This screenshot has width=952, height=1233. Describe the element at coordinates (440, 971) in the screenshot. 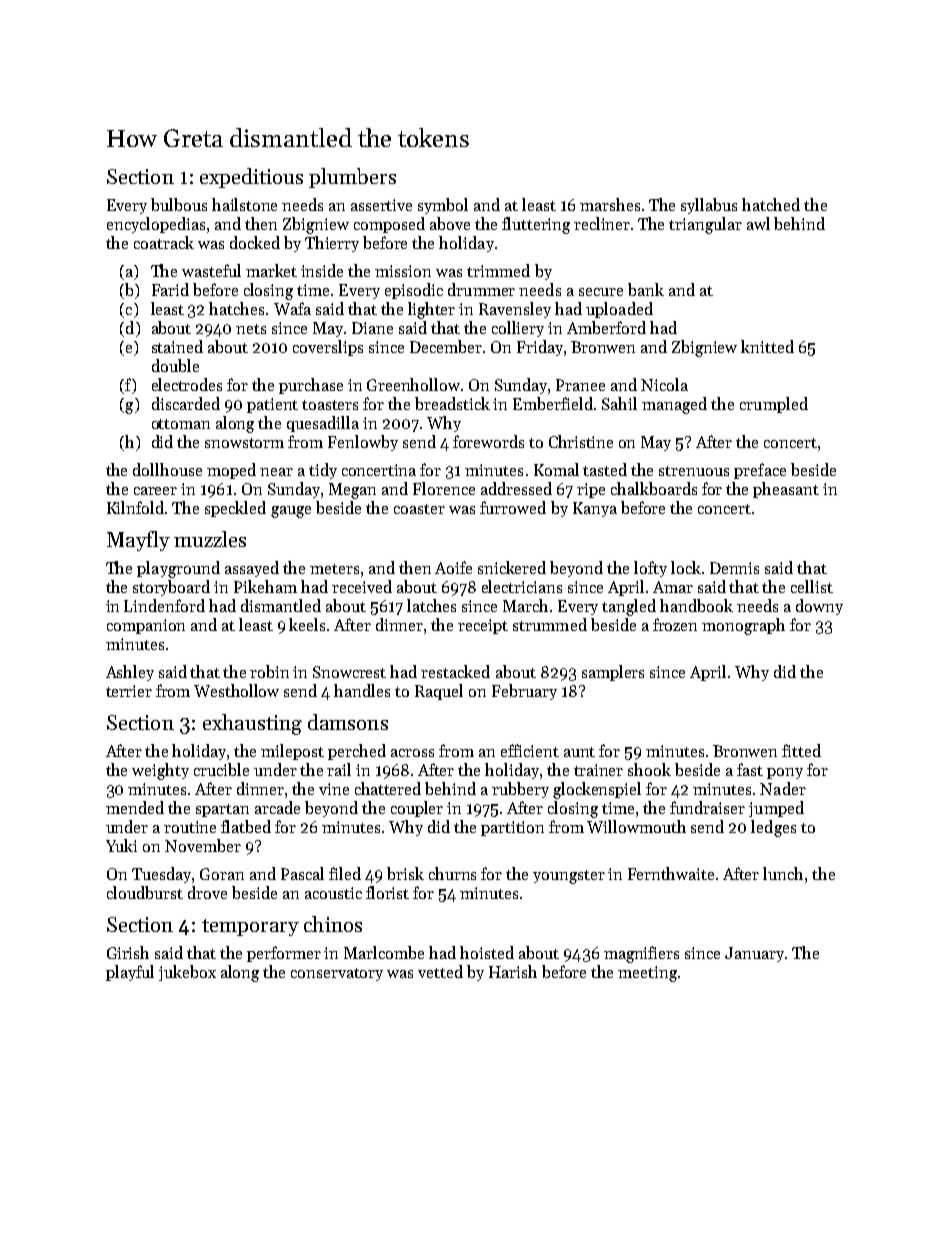

I see `vetted` at that location.
